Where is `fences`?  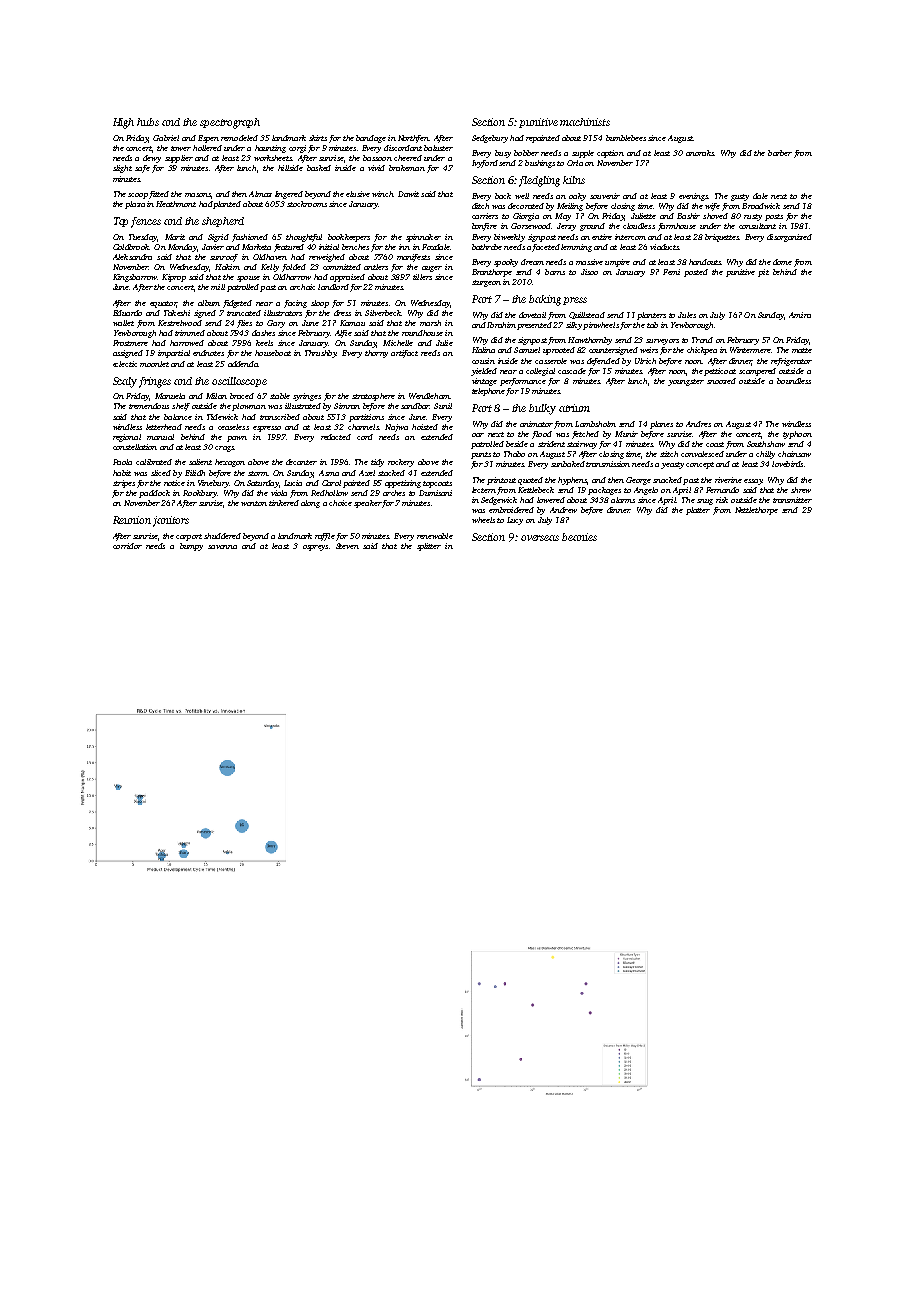 fences is located at coordinates (146, 222).
